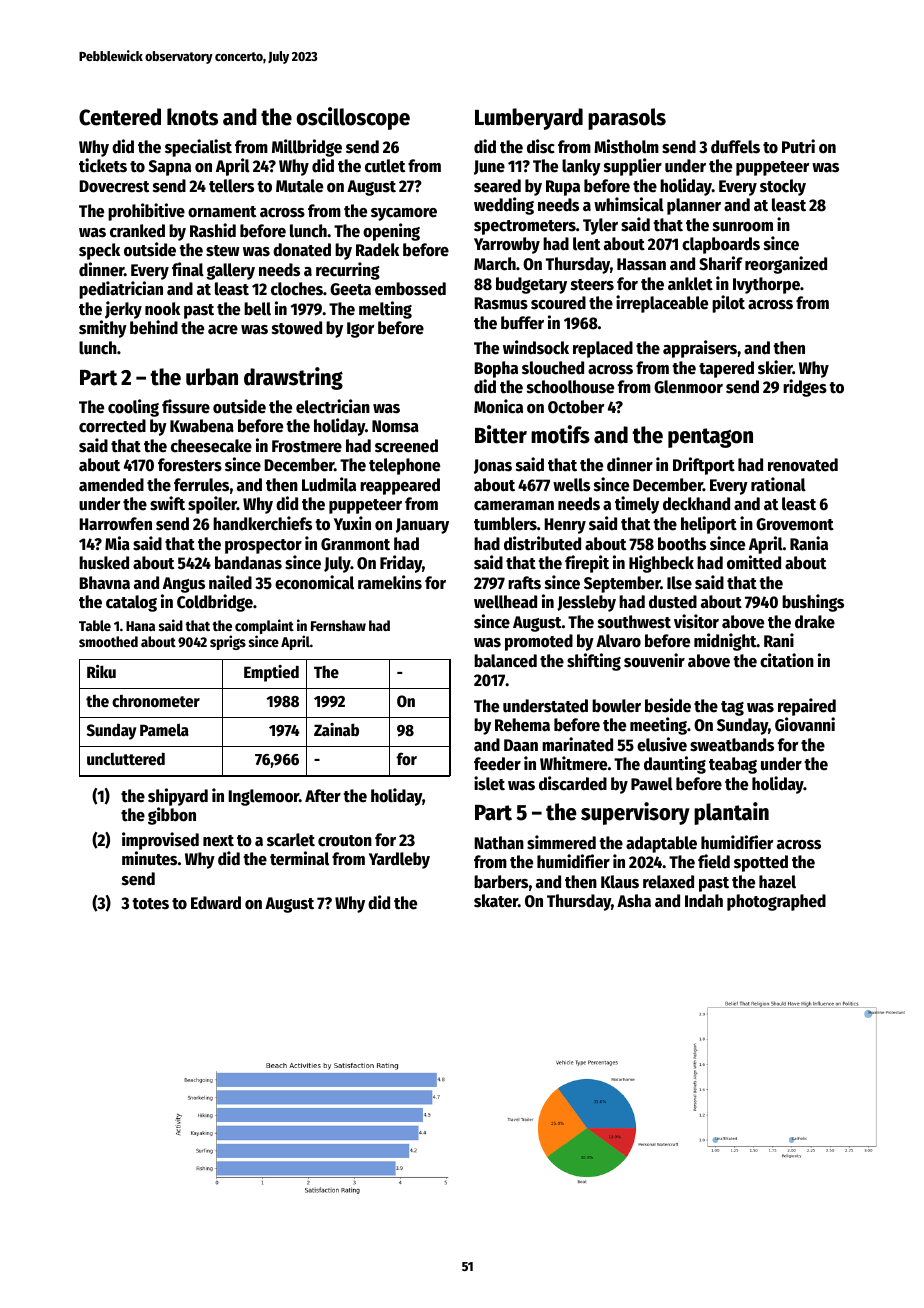 This screenshot has width=924, height=1308. Describe the element at coordinates (404, 466) in the screenshot. I see `telephone` at that location.
